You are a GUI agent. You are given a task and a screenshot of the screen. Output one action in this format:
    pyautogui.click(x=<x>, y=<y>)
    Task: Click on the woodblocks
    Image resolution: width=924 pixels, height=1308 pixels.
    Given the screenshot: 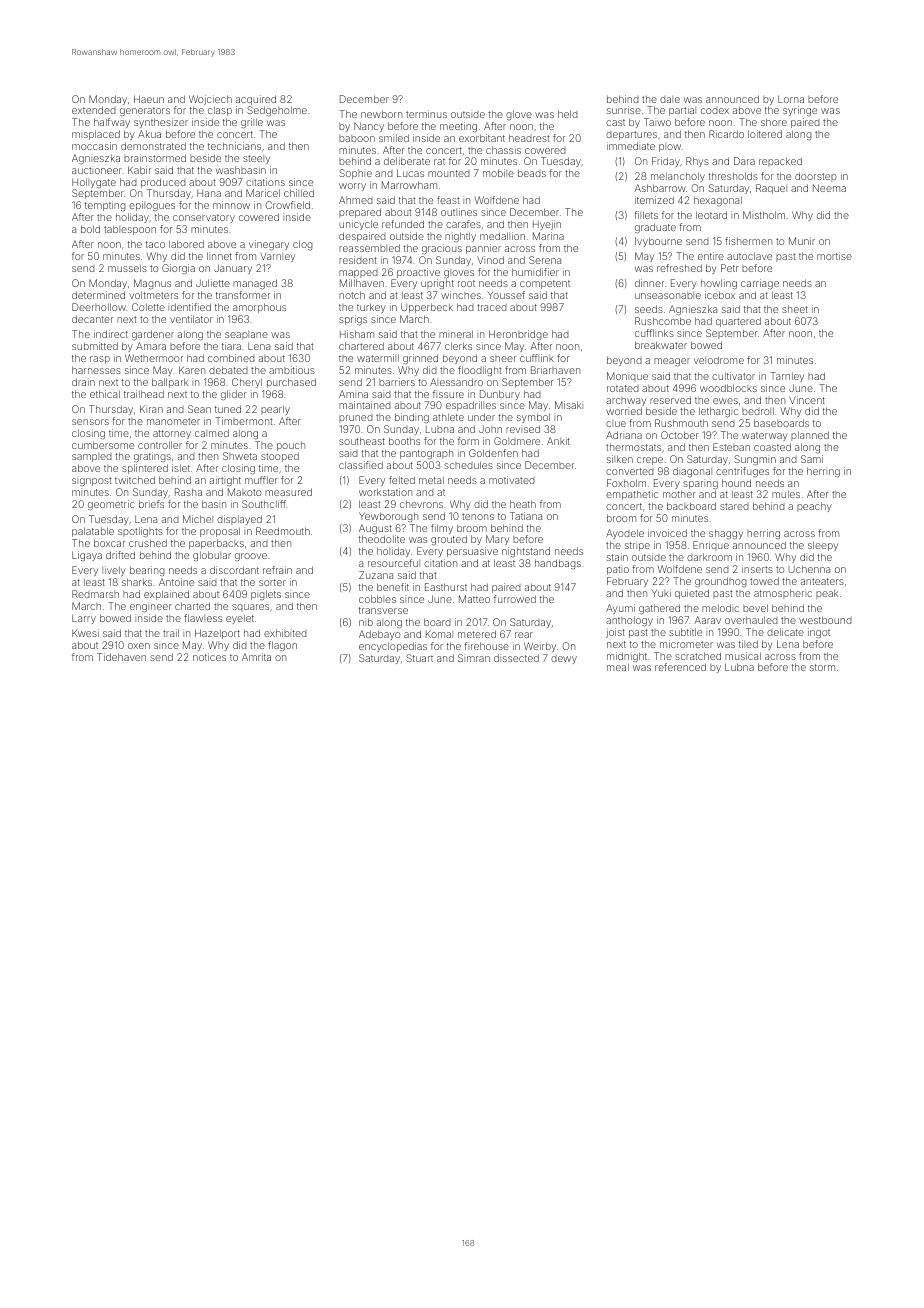 What is the action you would take?
    pyautogui.click(x=728, y=388)
